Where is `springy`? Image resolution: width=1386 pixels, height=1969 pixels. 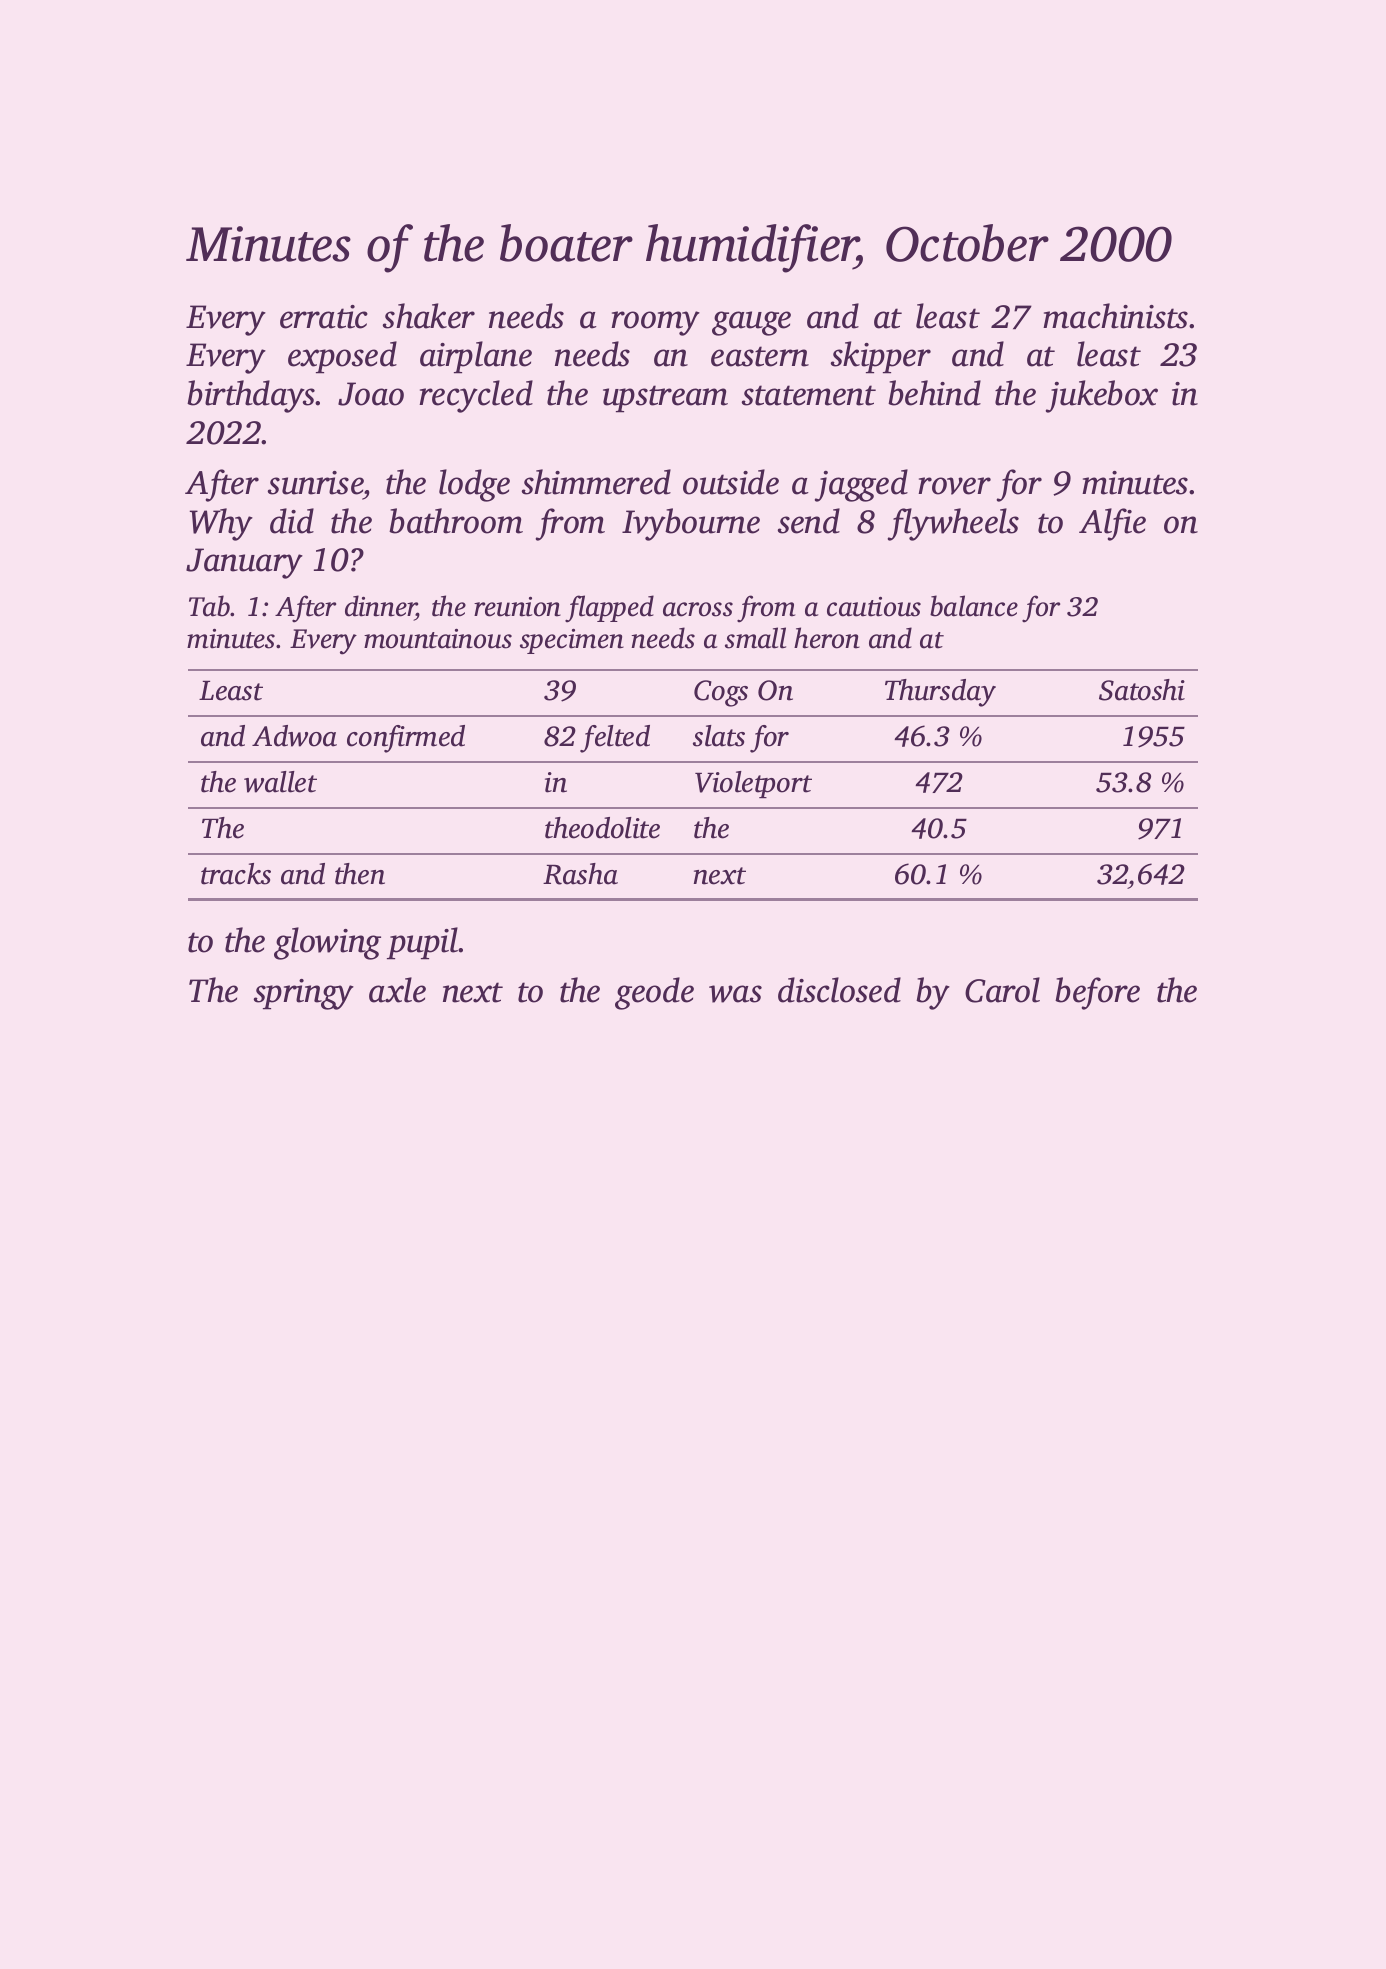
springy is located at coordinates (304, 994).
